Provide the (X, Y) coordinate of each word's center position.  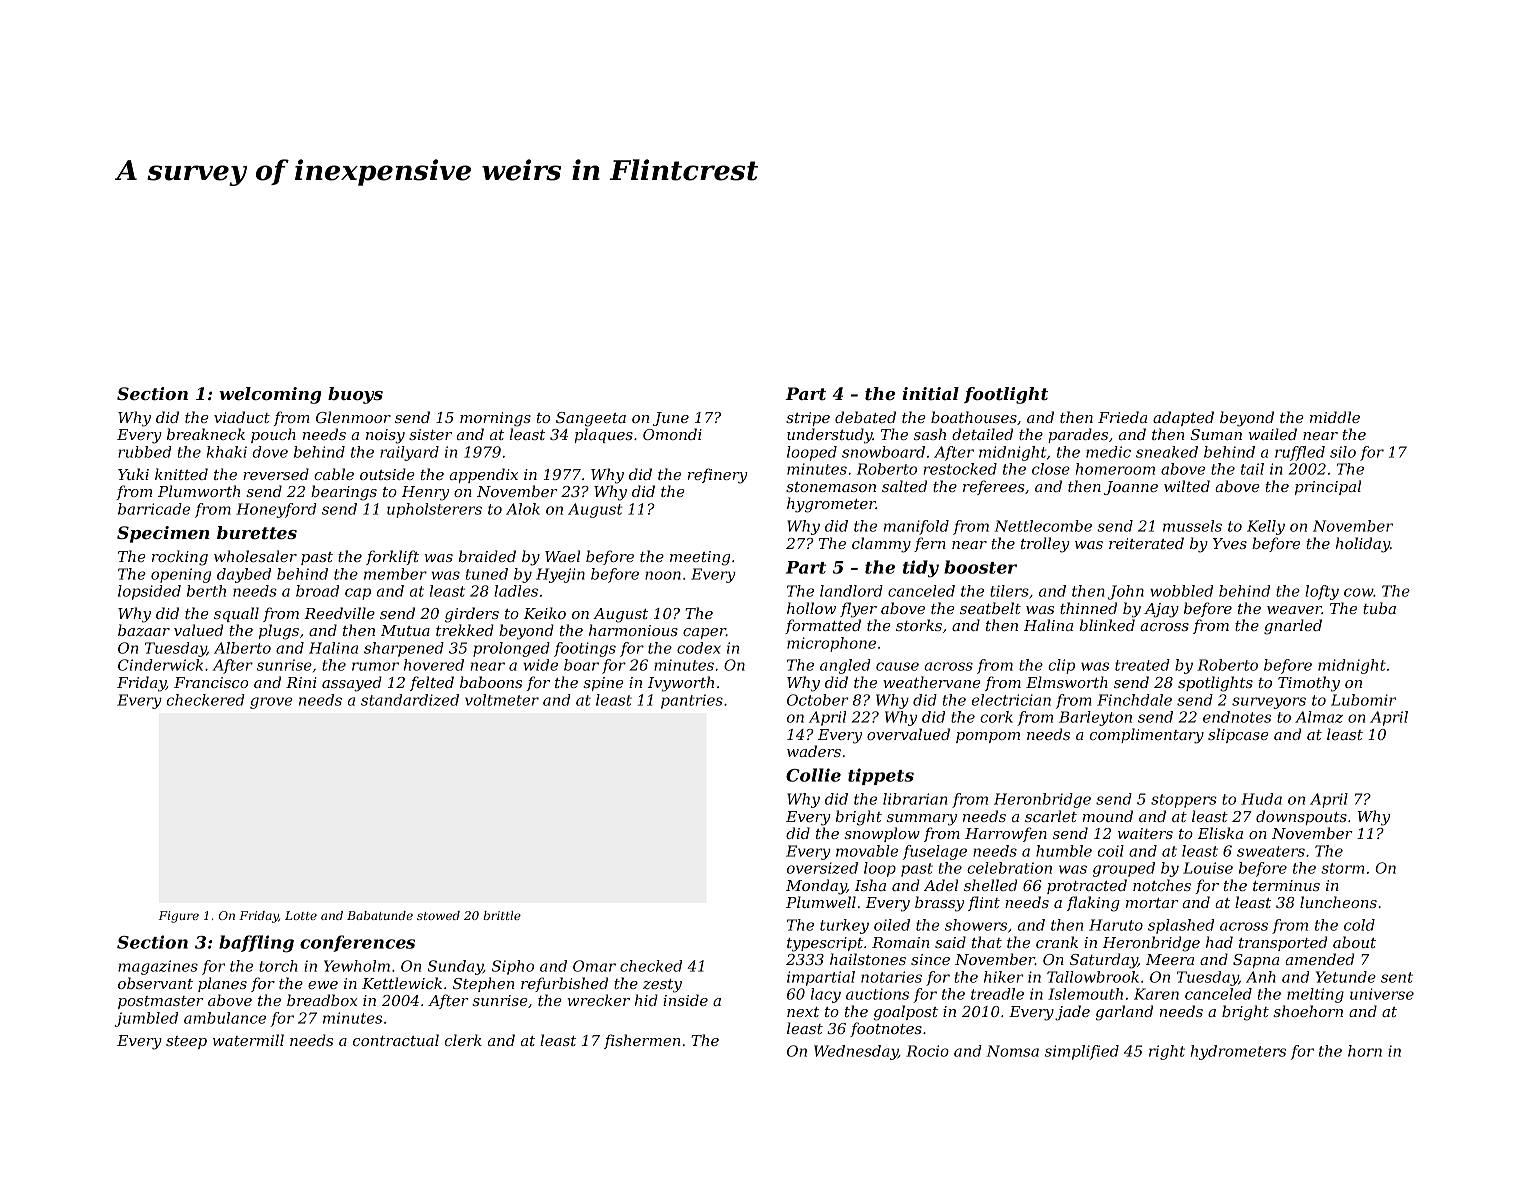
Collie (813, 775)
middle (1335, 417)
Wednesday (856, 1052)
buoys (355, 395)
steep (186, 1042)
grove (271, 703)
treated (1142, 665)
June (671, 419)
